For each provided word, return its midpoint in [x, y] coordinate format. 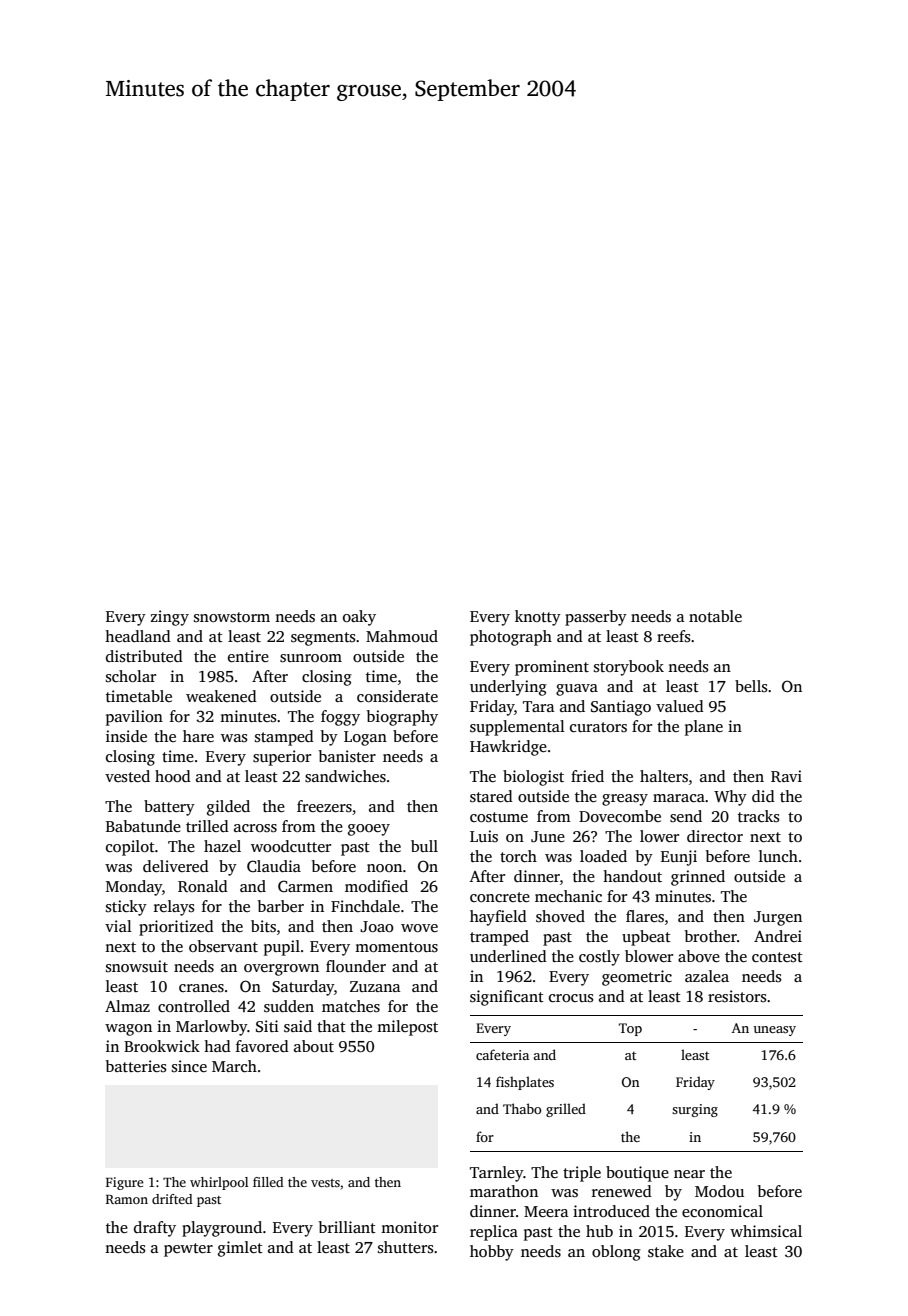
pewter [188, 1250]
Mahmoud [402, 636]
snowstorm [232, 617]
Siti [267, 1026]
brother [711, 936]
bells [751, 686]
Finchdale [365, 906]
